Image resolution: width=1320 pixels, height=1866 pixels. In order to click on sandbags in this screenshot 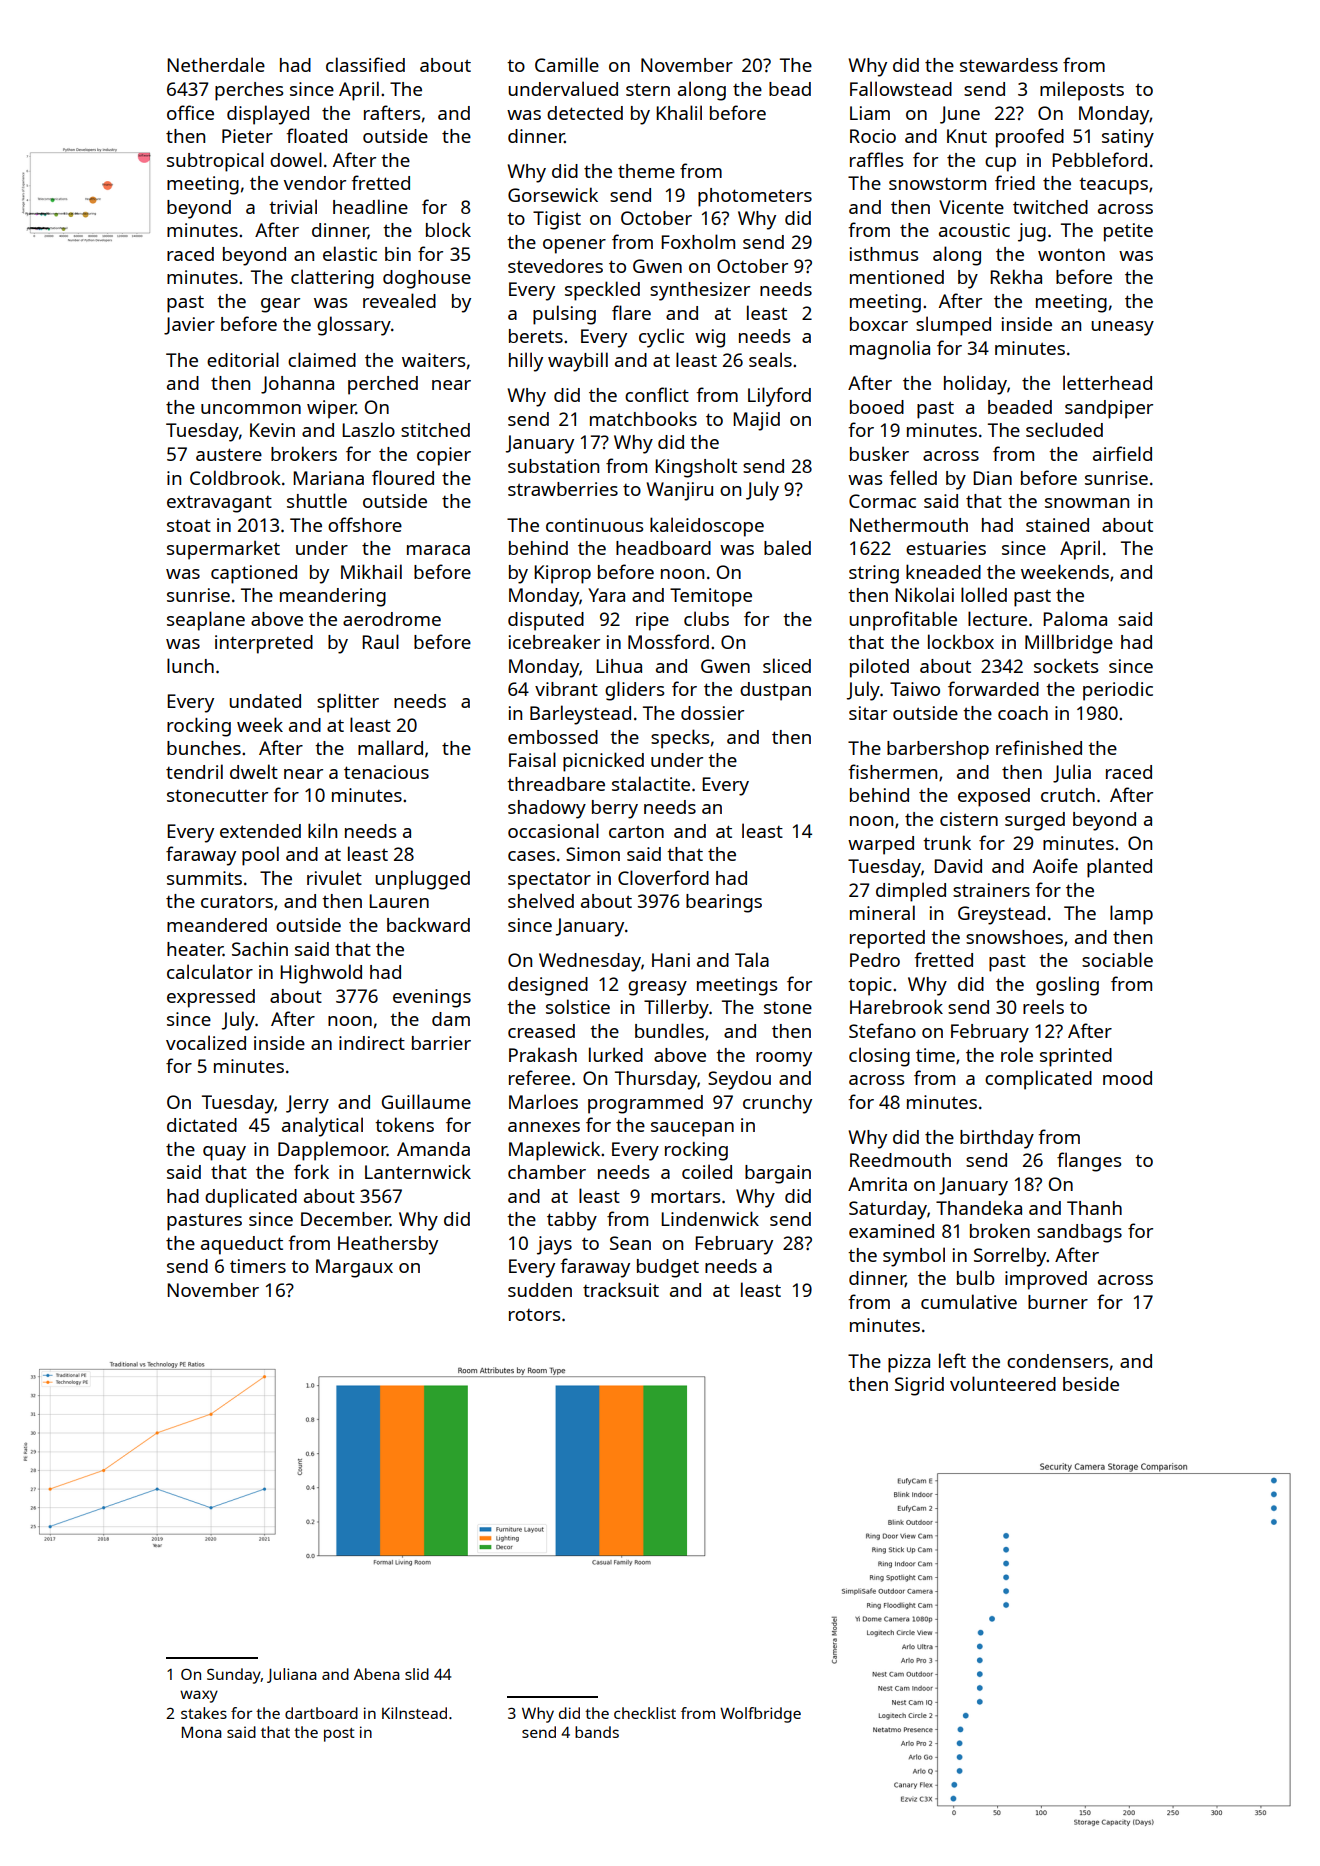, I will do `click(1079, 1233)`.
